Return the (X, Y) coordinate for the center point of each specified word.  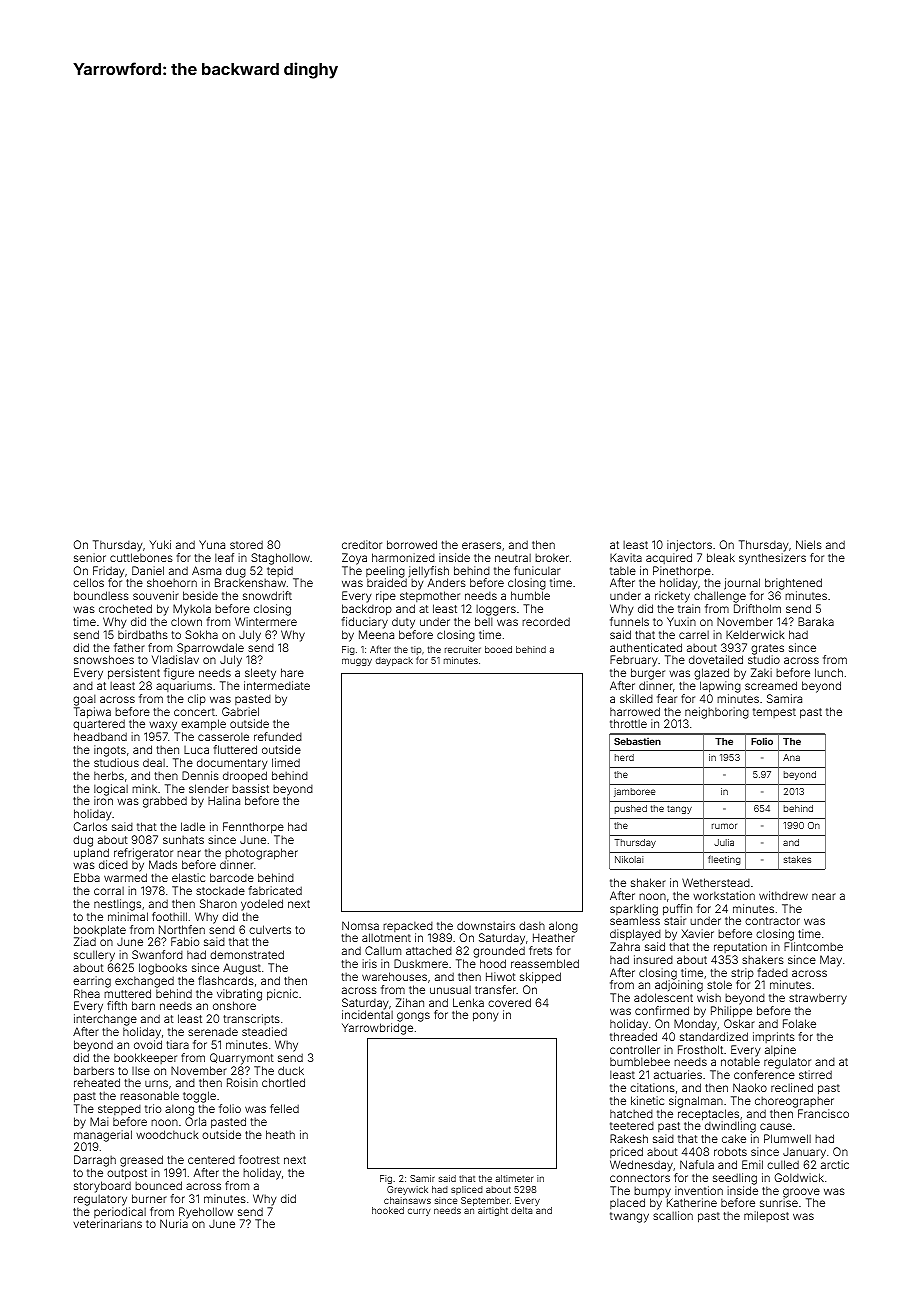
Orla (195, 1121)
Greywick (407, 1190)
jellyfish (429, 572)
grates (767, 649)
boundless (101, 595)
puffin (677, 910)
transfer (495, 989)
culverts (270, 929)
